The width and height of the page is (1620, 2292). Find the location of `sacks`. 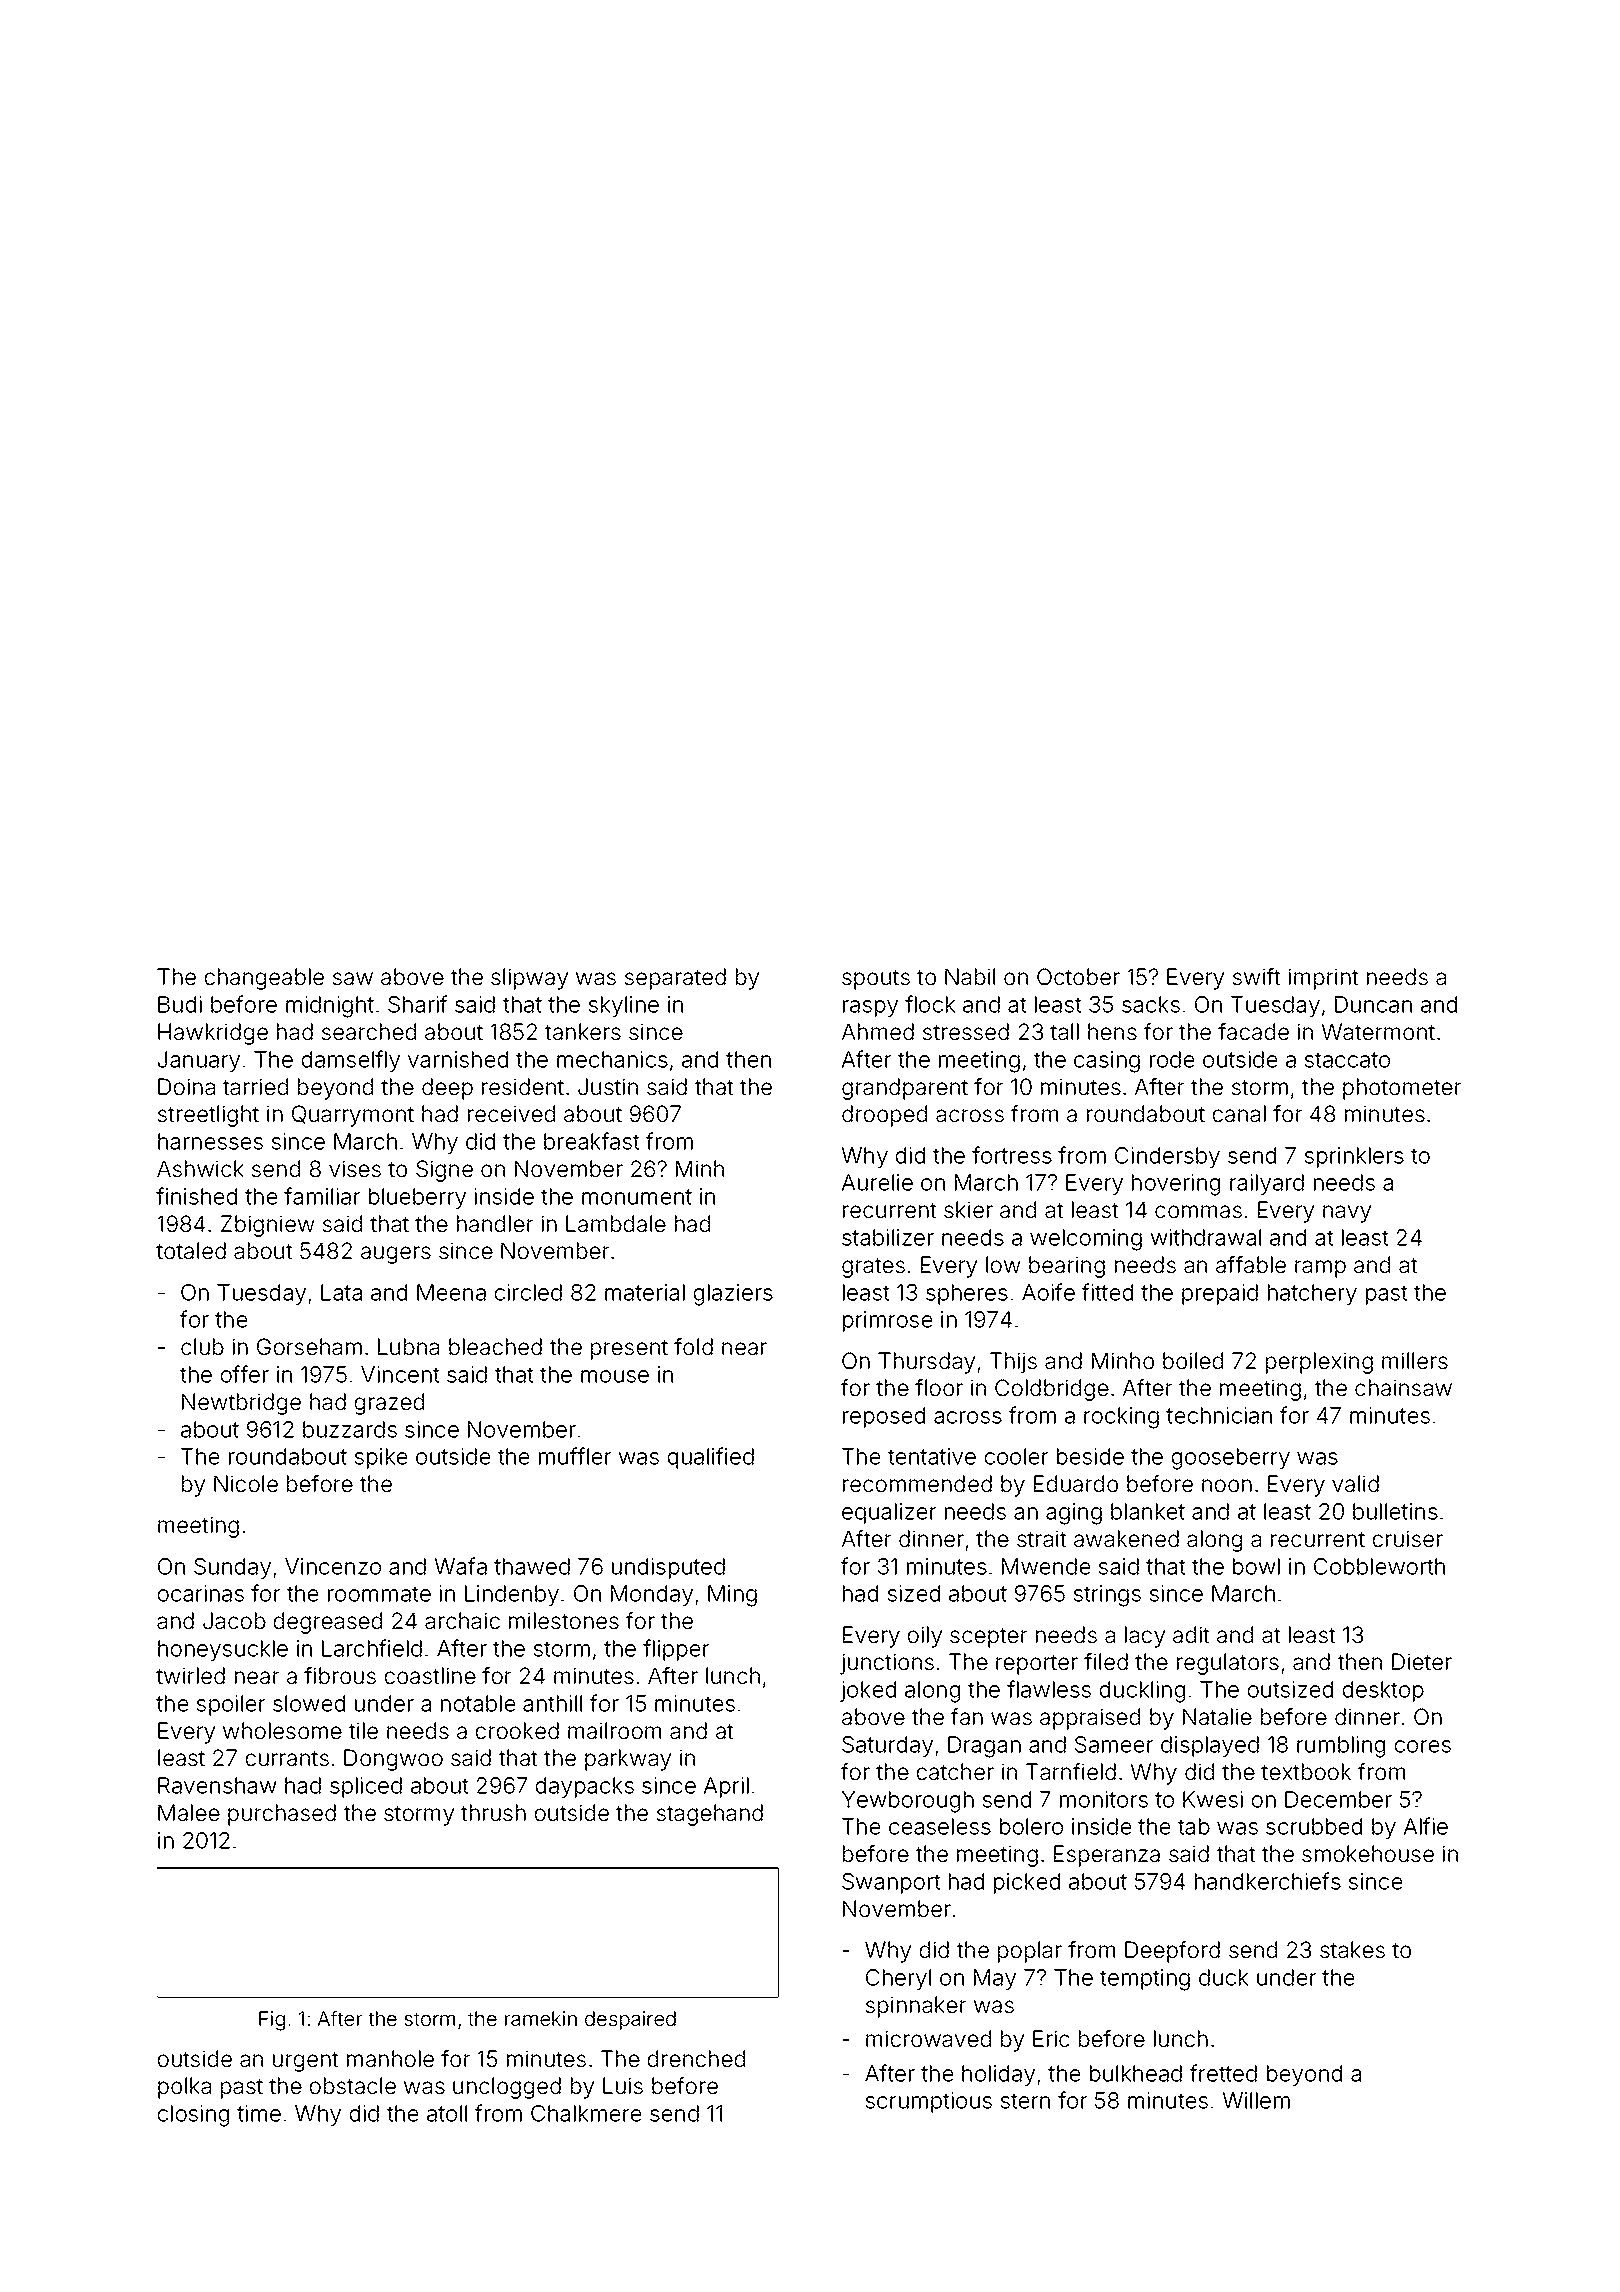

sacks is located at coordinates (1151, 1004).
